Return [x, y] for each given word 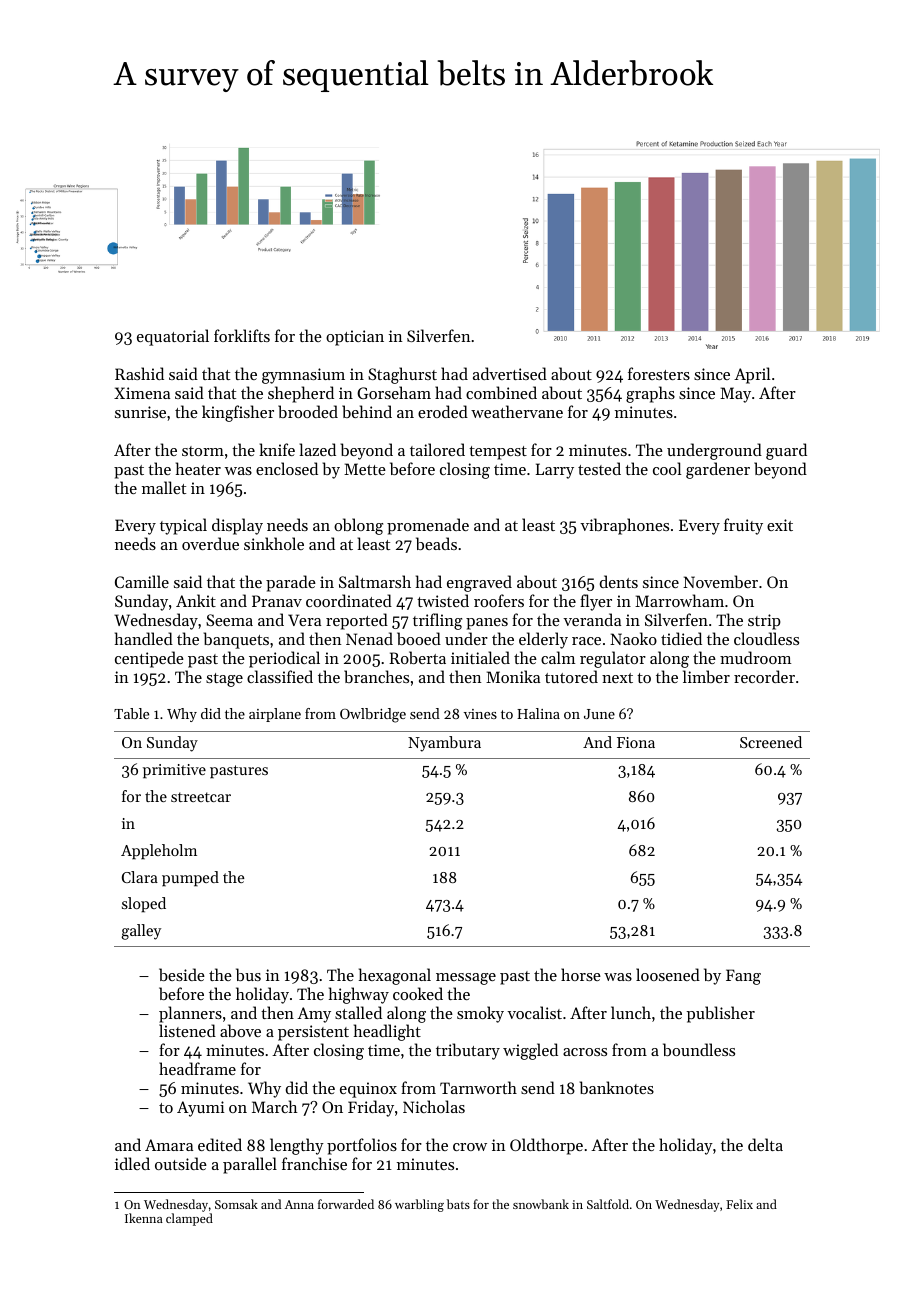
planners [190, 1014]
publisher [721, 1014]
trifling [437, 621]
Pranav [277, 601]
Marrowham [679, 600]
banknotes [616, 1087]
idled [132, 1163]
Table [131, 713]
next [617, 678]
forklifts [242, 335]
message [466, 979]
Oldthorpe [546, 1146]
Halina [538, 713]
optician [355, 338]
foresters [659, 373]
